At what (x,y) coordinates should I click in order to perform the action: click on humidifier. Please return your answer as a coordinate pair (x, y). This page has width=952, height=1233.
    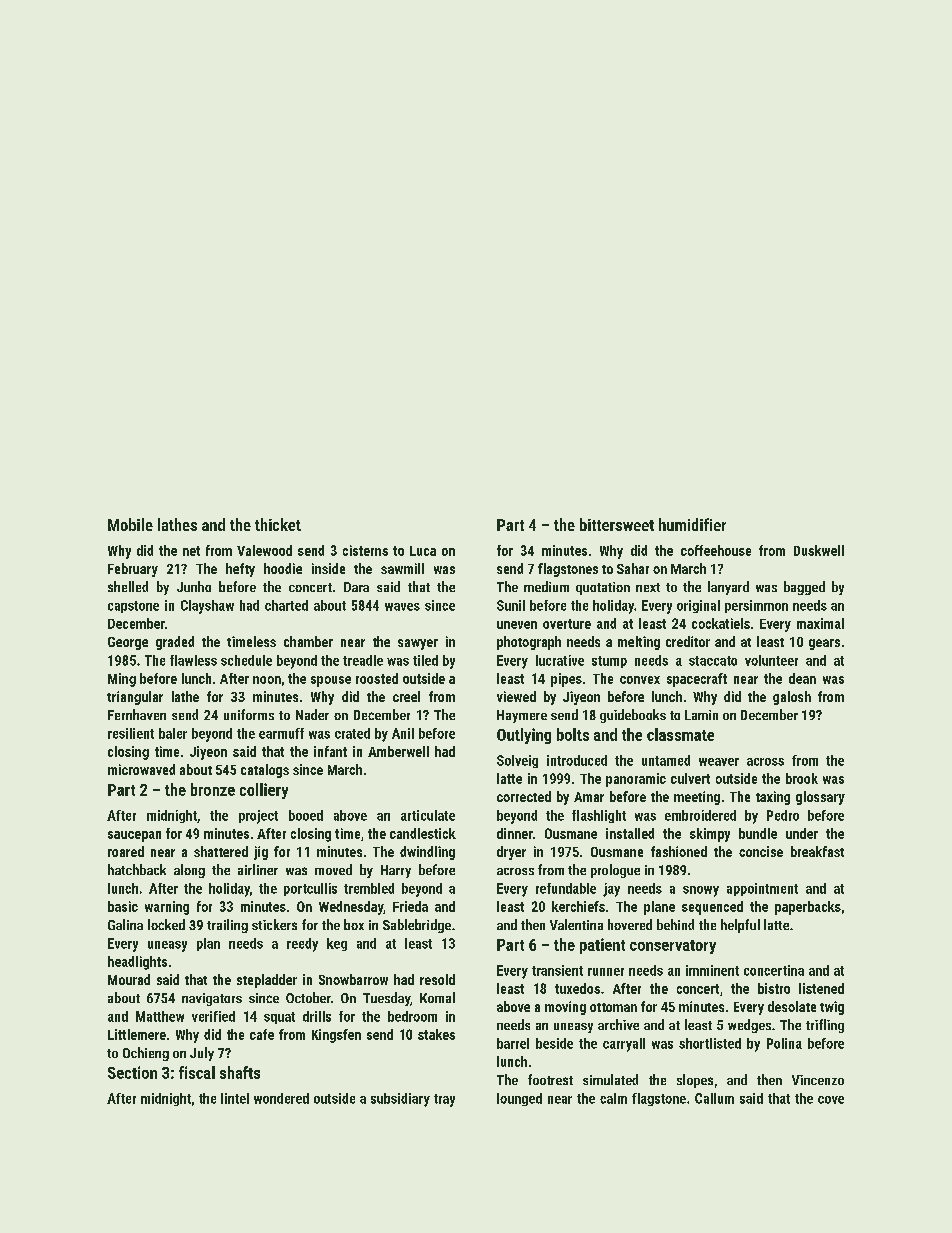
    Looking at the image, I should click on (692, 524).
